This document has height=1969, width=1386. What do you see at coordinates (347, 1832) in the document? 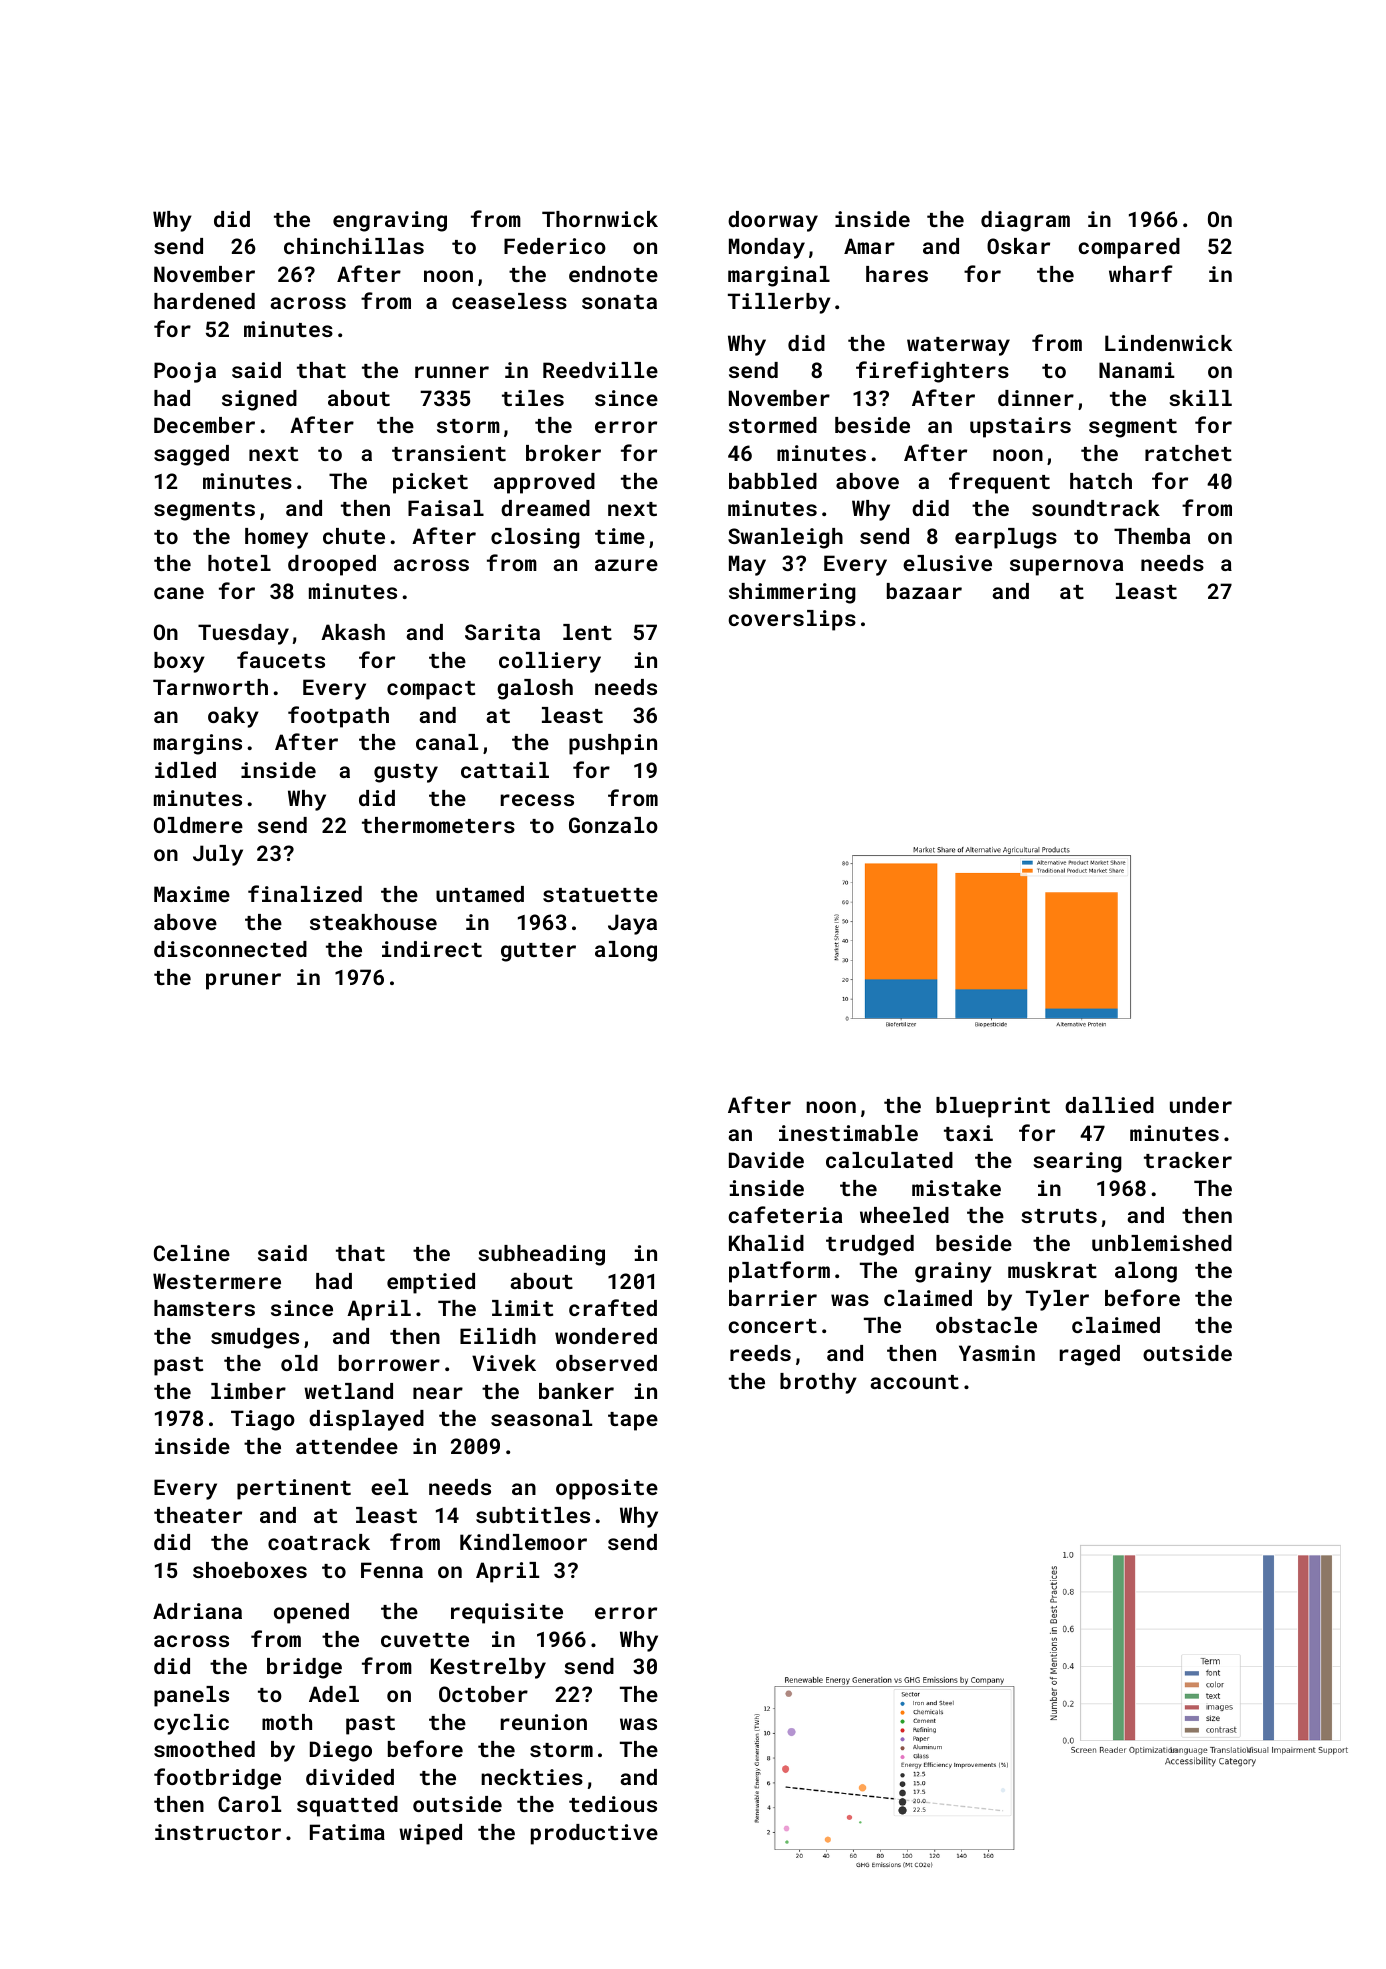
I see `Fatima` at bounding box center [347, 1832].
